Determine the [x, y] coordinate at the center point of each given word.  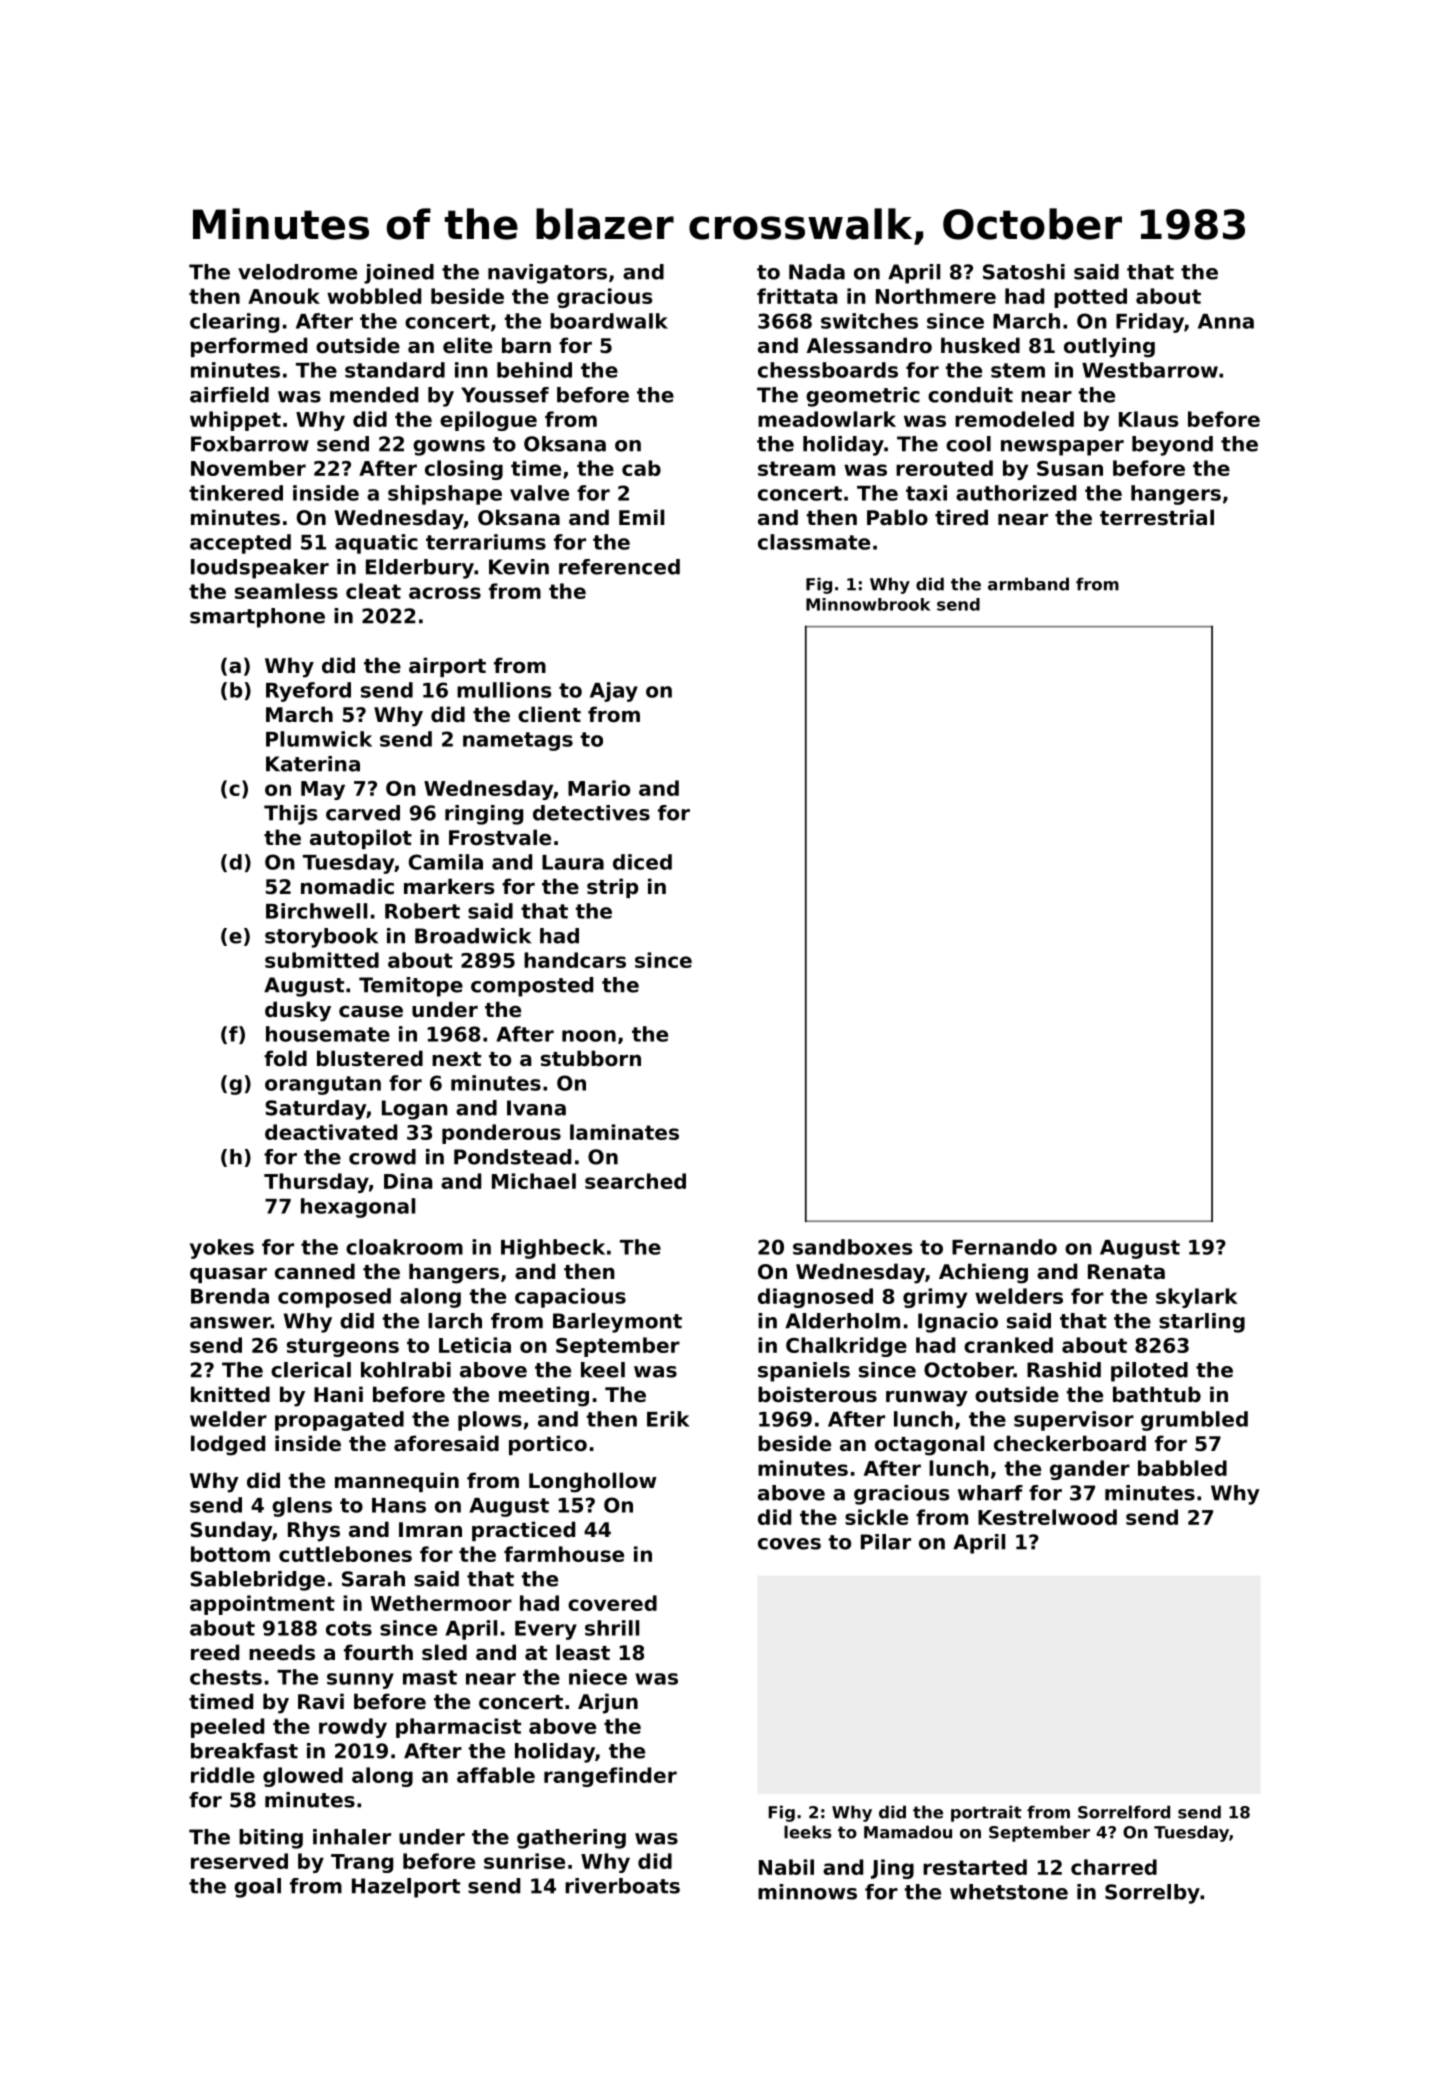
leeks [808, 1832]
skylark [1197, 1298]
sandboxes [852, 1247]
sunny [360, 1681]
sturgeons [343, 1347]
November [248, 468]
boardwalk [609, 321]
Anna [1226, 321]
